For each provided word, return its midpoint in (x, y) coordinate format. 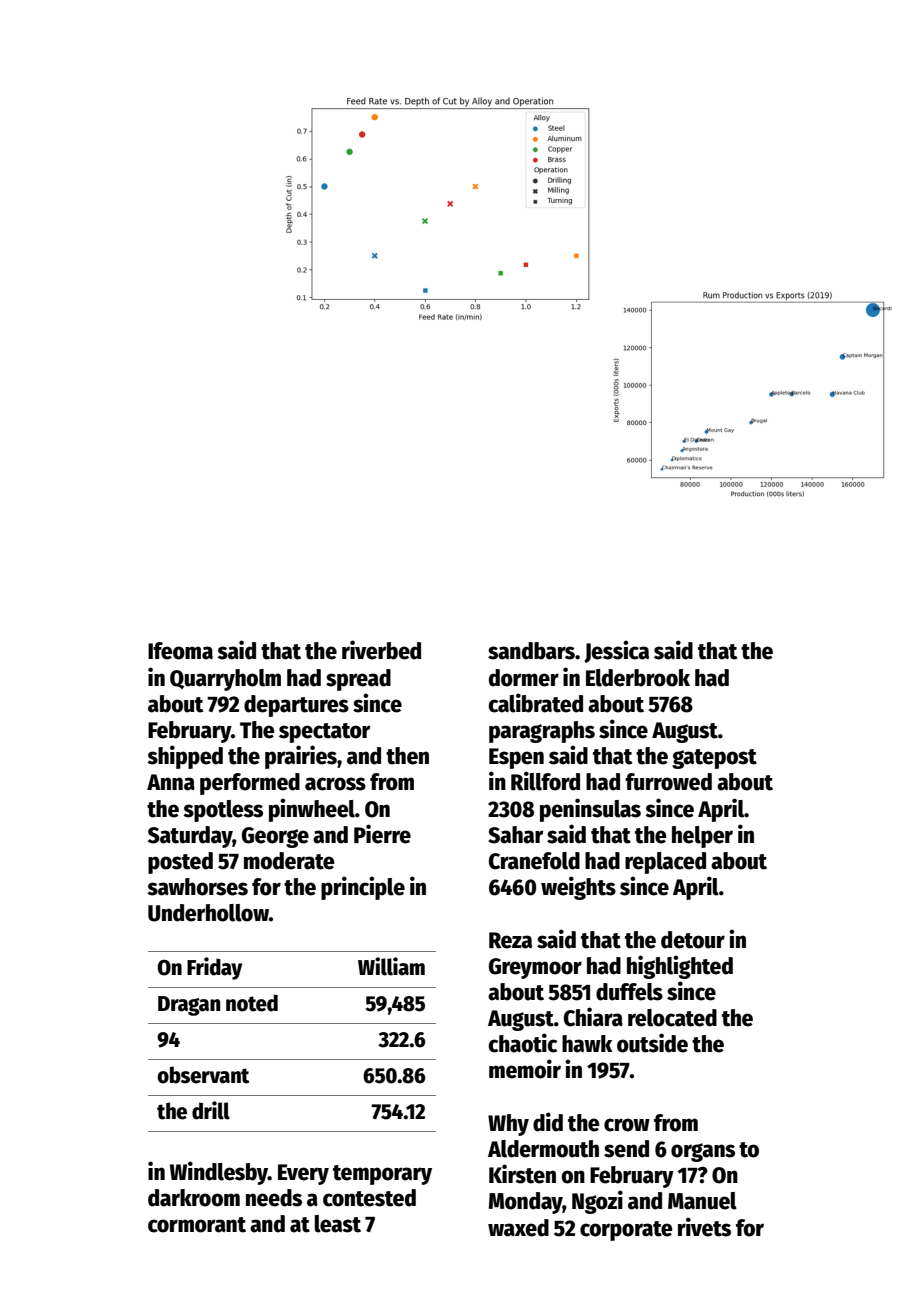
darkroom (194, 1198)
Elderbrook (638, 678)
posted (180, 863)
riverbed (381, 650)
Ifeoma (180, 651)
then (407, 756)
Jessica (616, 651)
